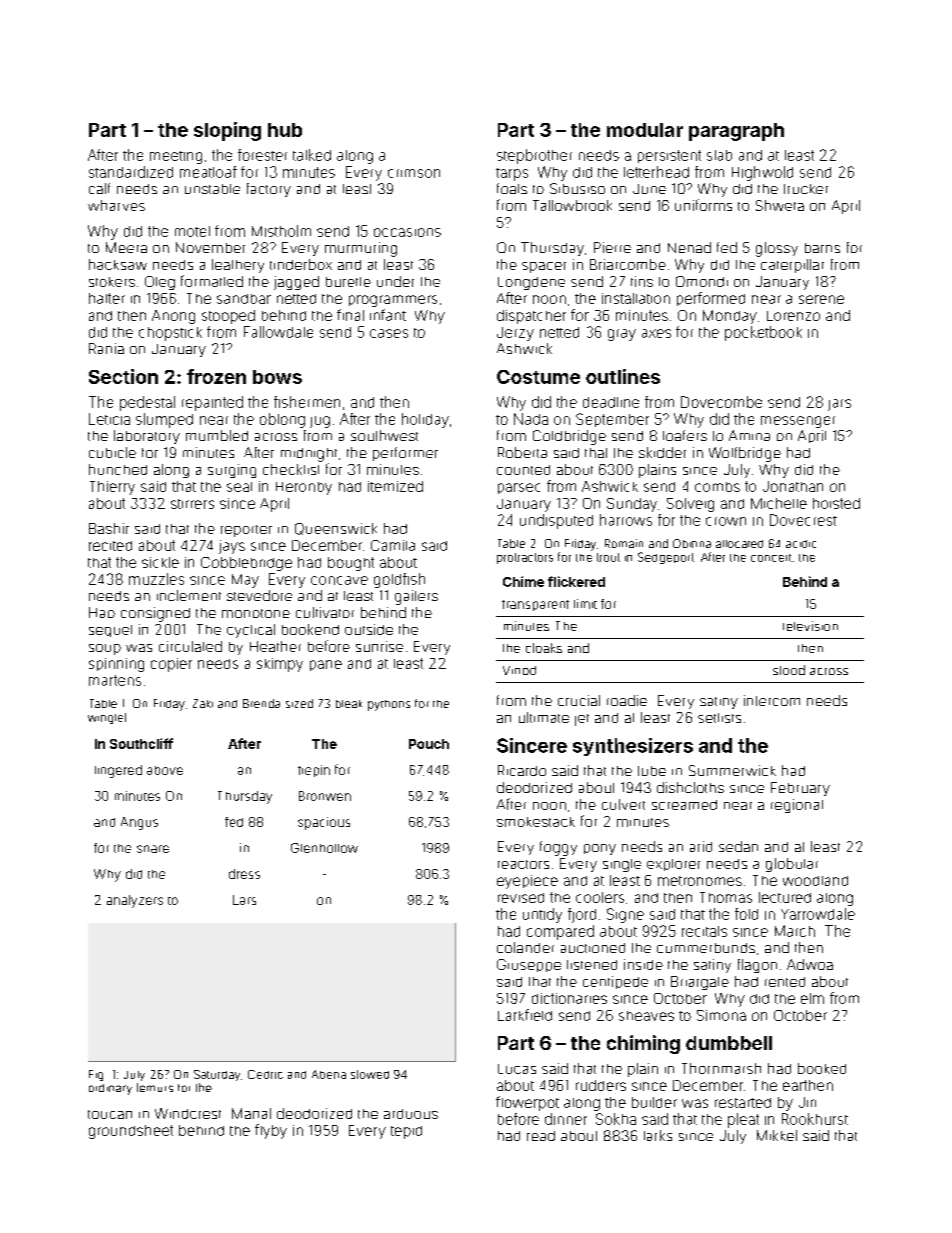 The height and width of the page is (1233, 952). What do you see at coordinates (577, 188) in the page?
I see `Sibusiso` at bounding box center [577, 188].
